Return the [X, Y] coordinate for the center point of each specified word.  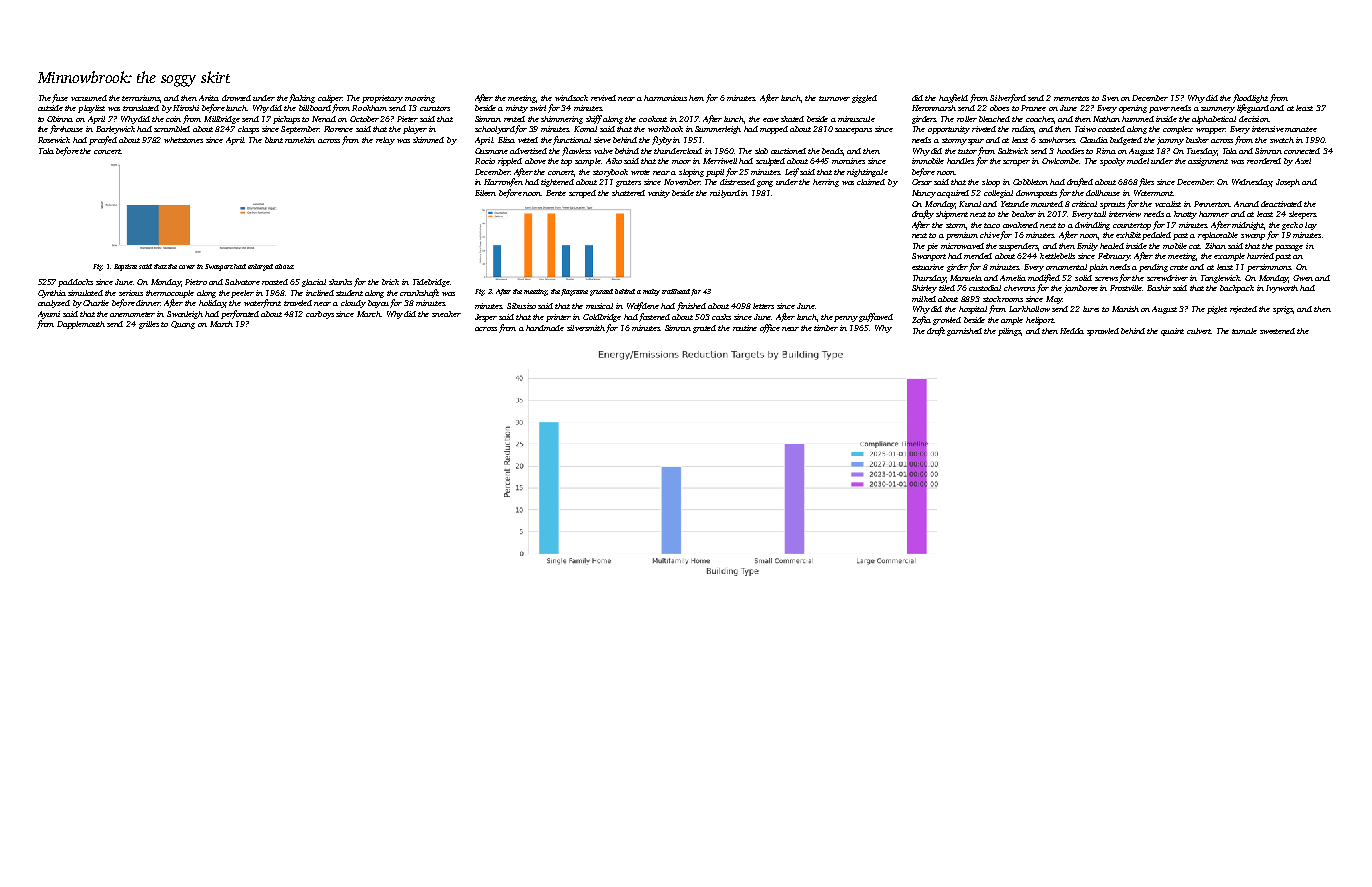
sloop [991, 183]
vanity [659, 194]
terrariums [141, 98]
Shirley [924, 289]
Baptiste [125, 267]
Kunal [970, 204]
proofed [103, 140]
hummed [1138, 119]
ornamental [1066, 267]
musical [599, 306]
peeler [242, 294]
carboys [320, 315]
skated [792, 119]
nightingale [867, 173]
